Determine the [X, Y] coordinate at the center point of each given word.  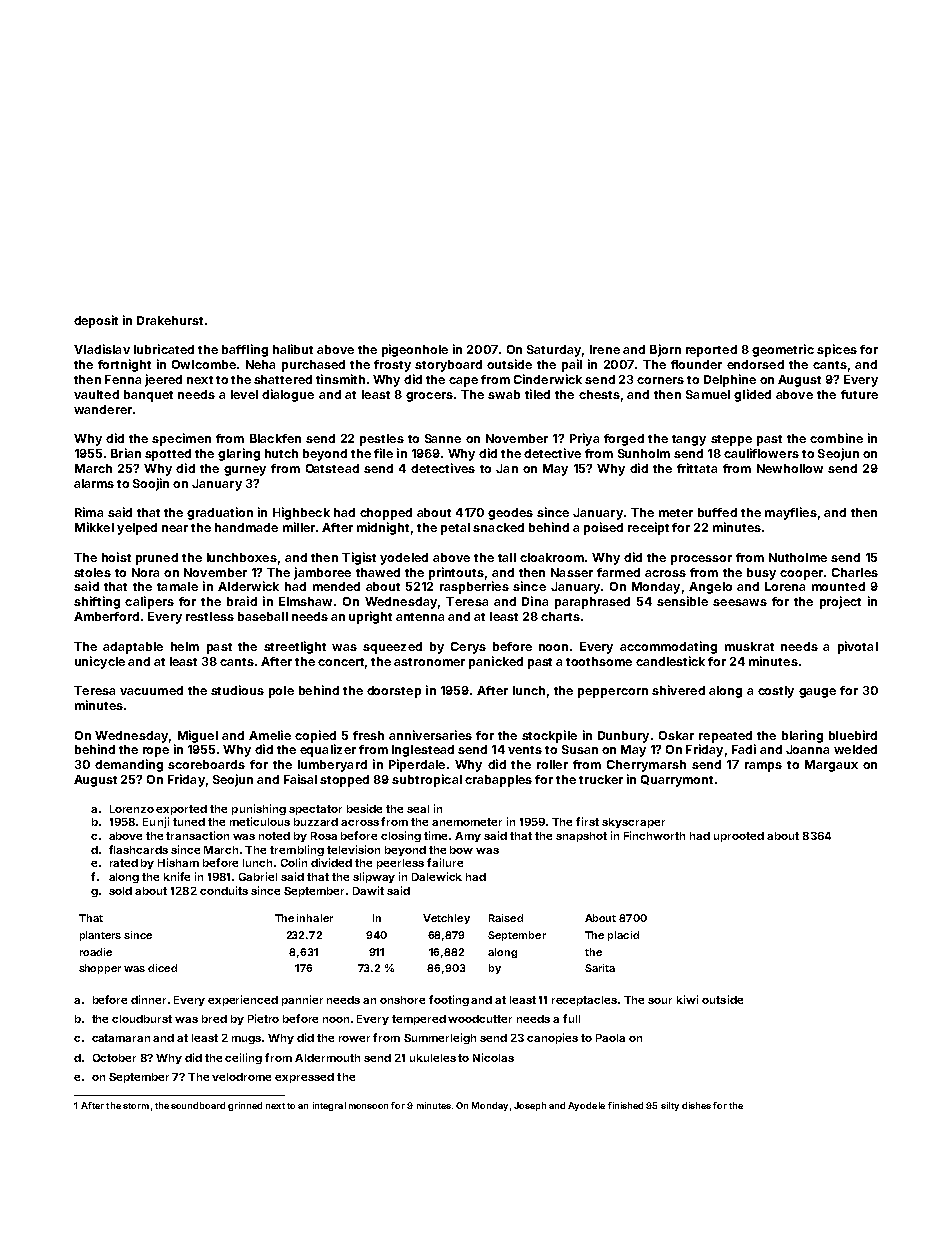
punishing [259, 809]
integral [329, 1106]
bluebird [853, 735]
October [114, 1058]
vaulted [96, 394]
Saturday [554, 351]
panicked [496, 662]
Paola [610, 1038]
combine [836, 438]
